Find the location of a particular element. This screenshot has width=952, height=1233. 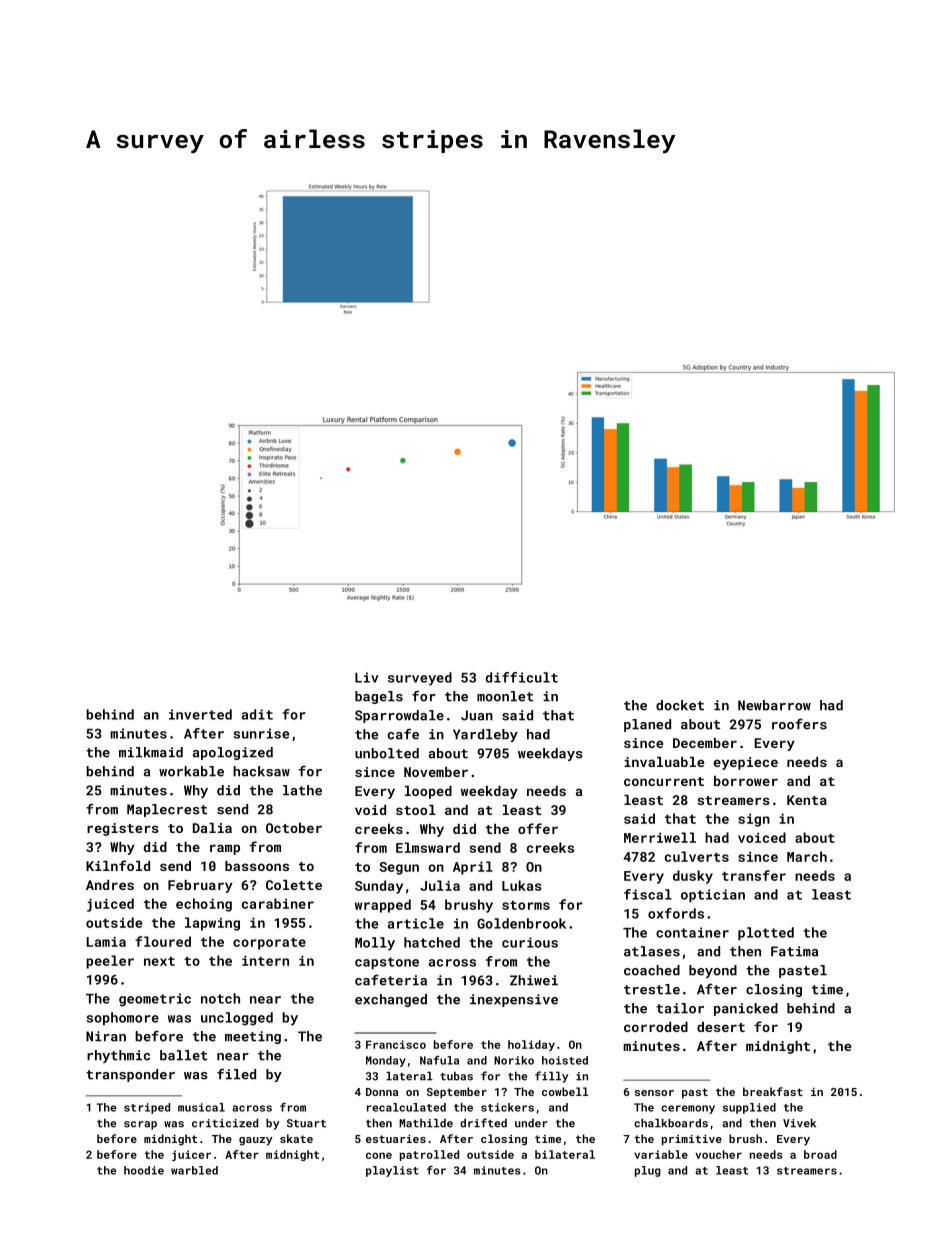

desert is located at coordinates (721, 1027).
